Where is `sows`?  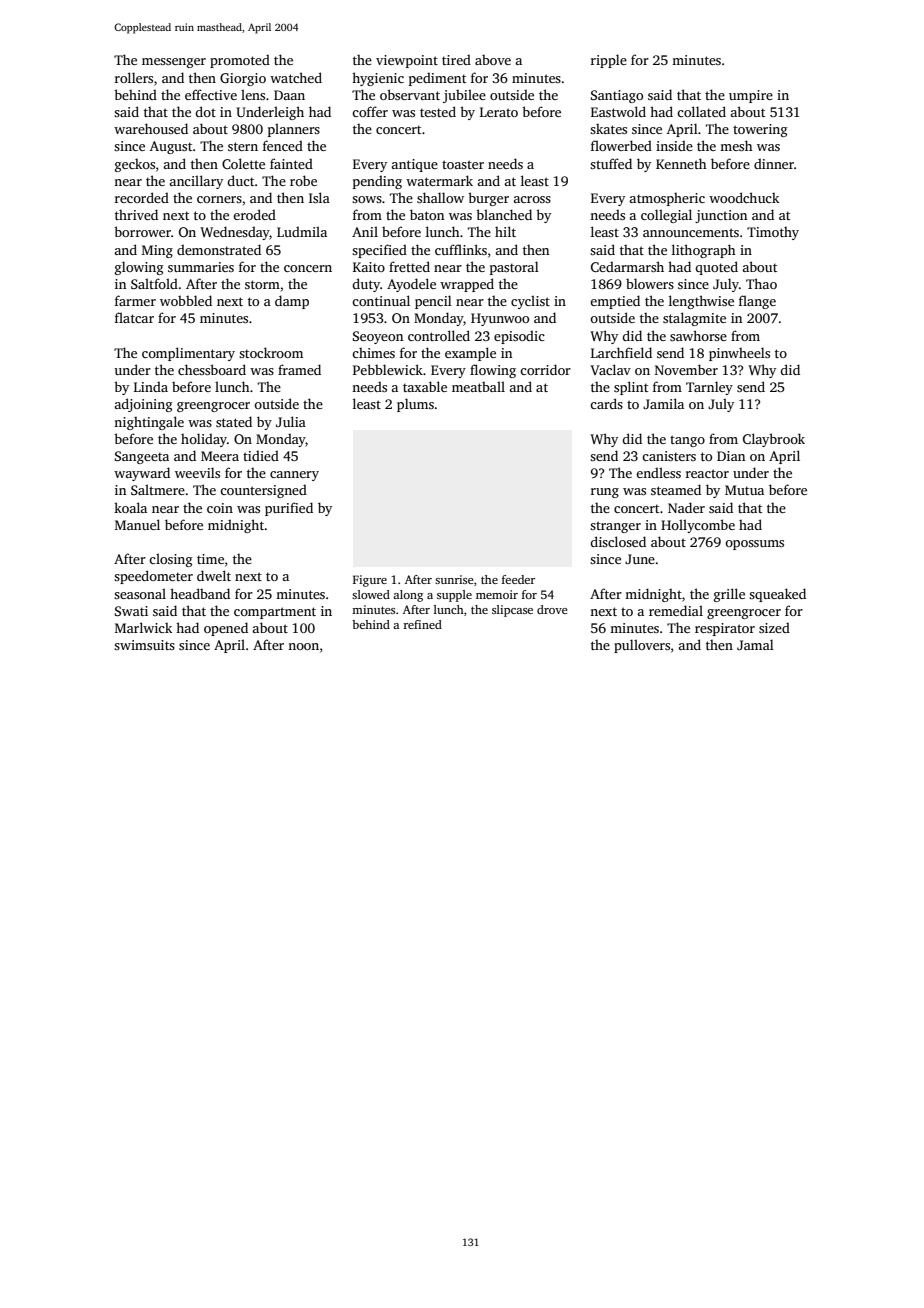
sows is located at coordinates (367, 199).
